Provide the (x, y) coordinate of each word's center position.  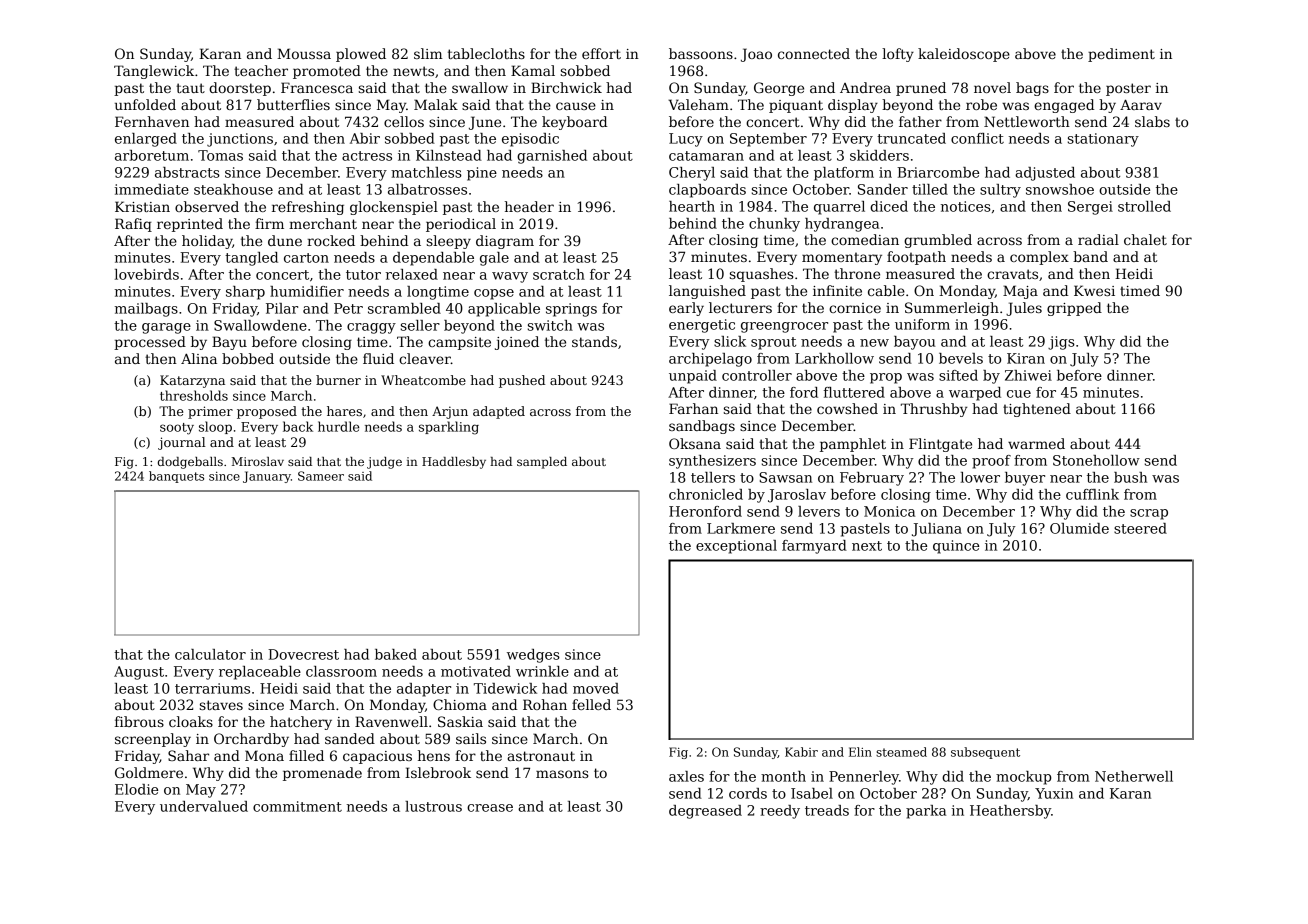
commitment (297, 806)
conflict (977, 138)
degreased (705, 812)
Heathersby (1010, 812)
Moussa (304, 53)
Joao (756, 55)
